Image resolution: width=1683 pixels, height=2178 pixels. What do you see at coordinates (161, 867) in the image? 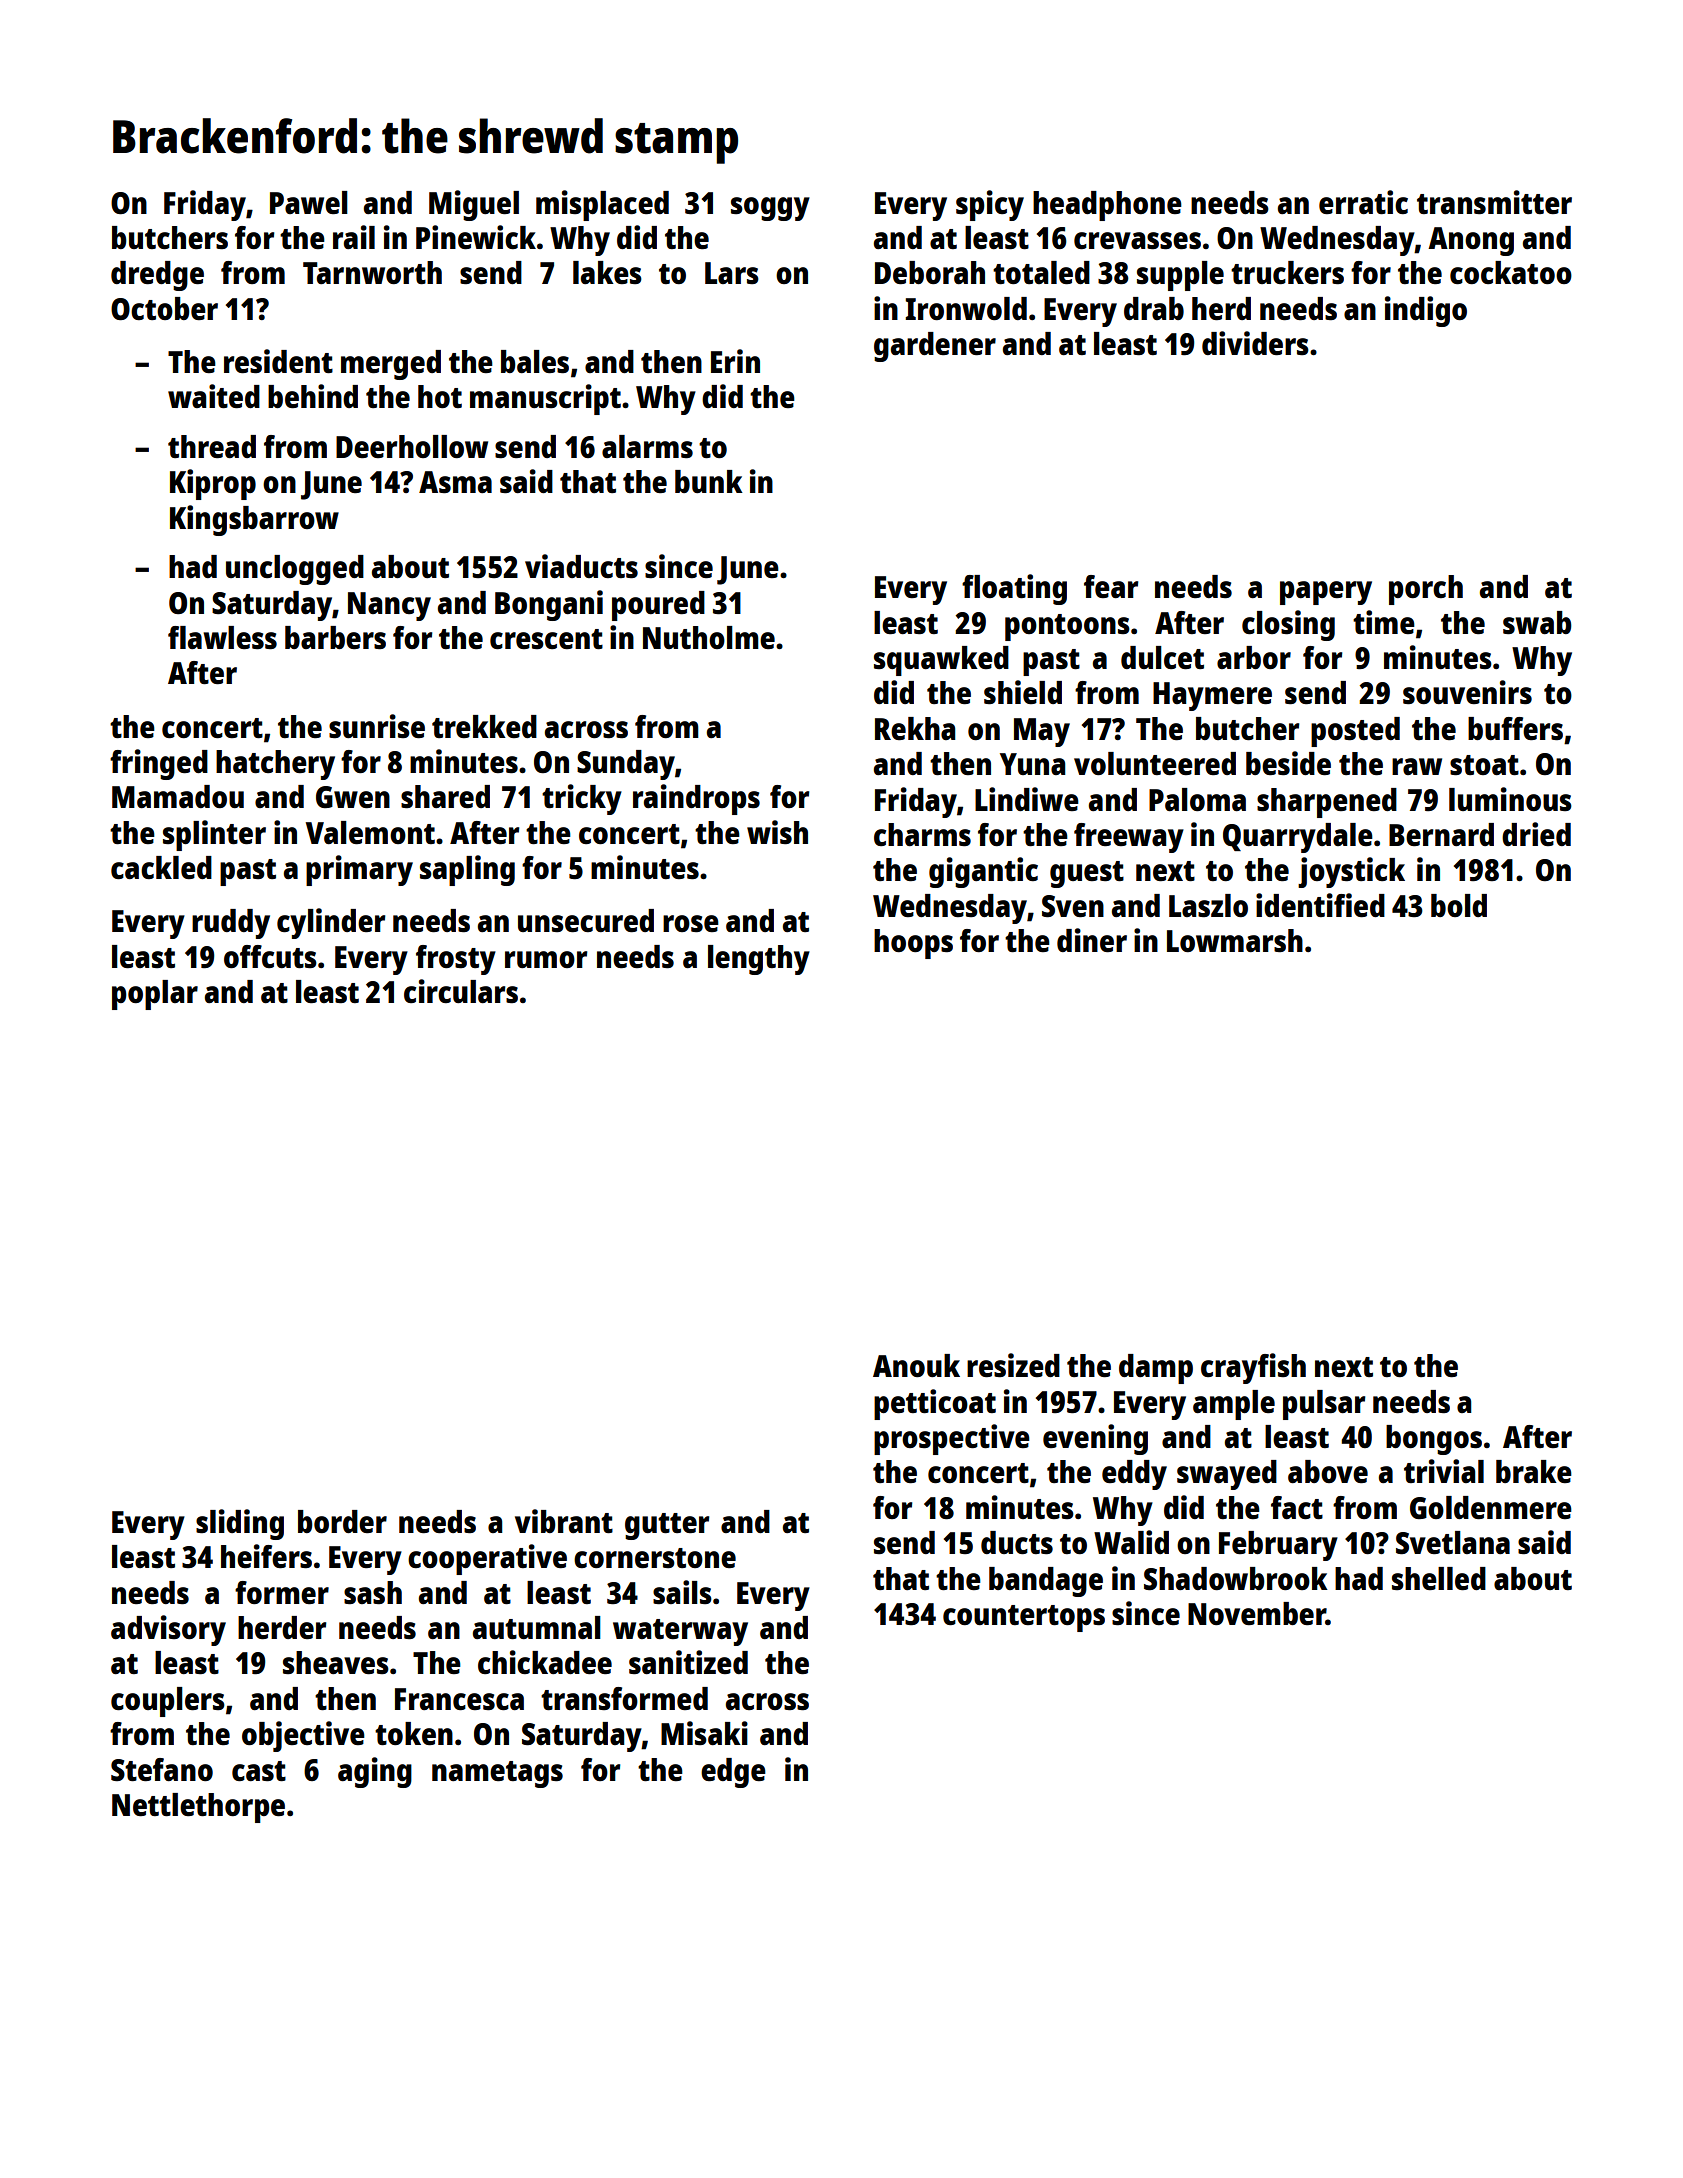
I see `cackled` at bounding box center [161, 867].
